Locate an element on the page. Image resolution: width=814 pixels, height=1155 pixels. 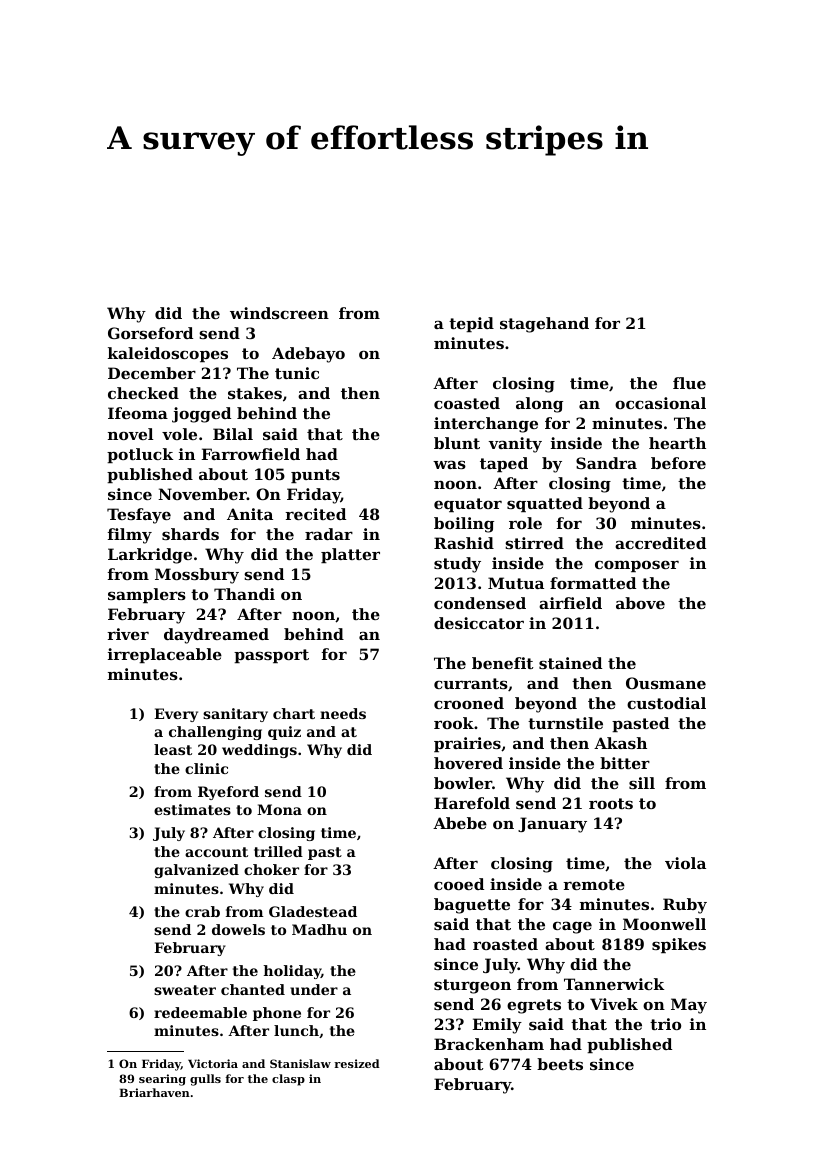
least is located at coordinates (173, 749).
